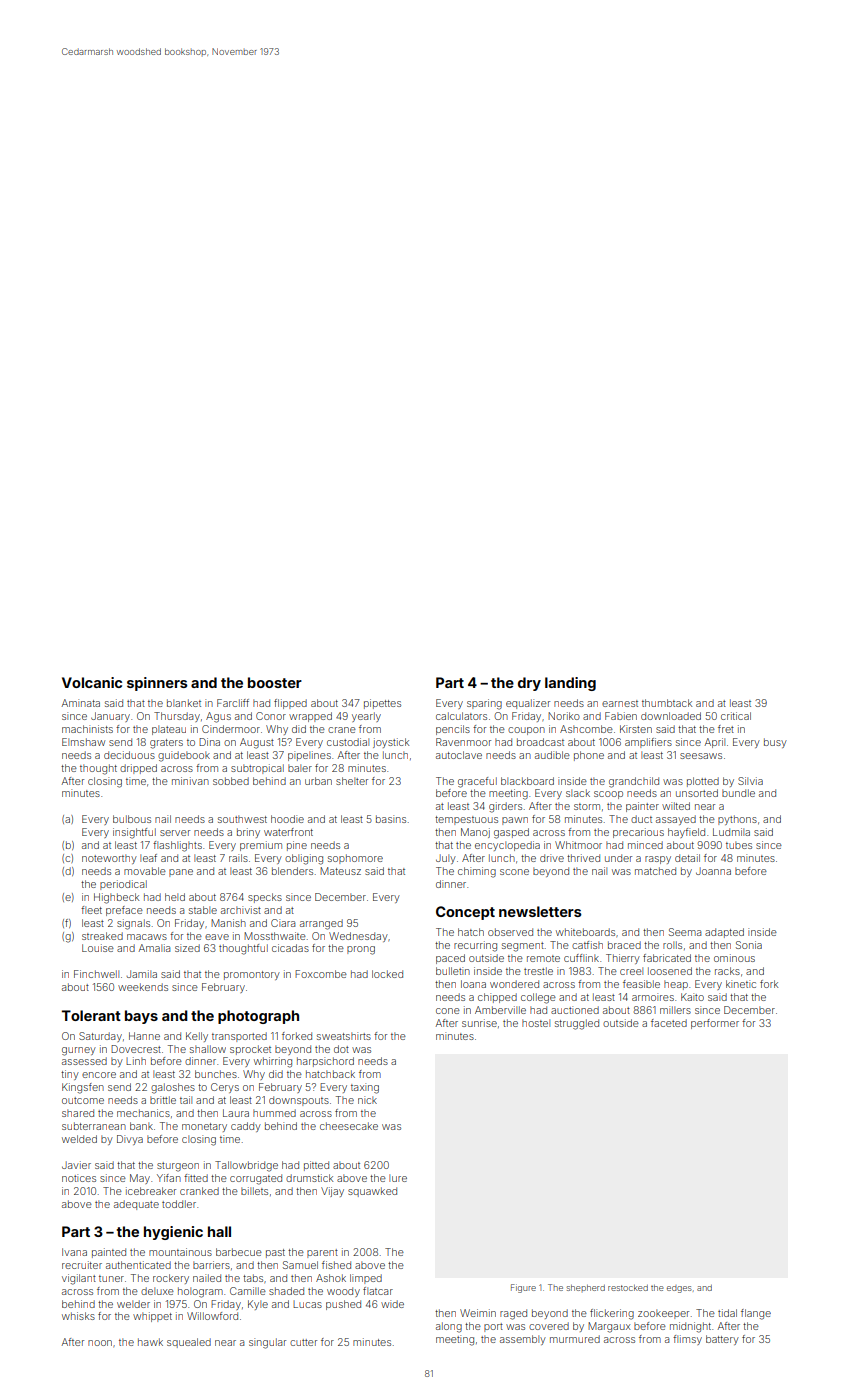 The height and width of the image is (1400, 849). I want to click on Louise, so click(98, 948).
